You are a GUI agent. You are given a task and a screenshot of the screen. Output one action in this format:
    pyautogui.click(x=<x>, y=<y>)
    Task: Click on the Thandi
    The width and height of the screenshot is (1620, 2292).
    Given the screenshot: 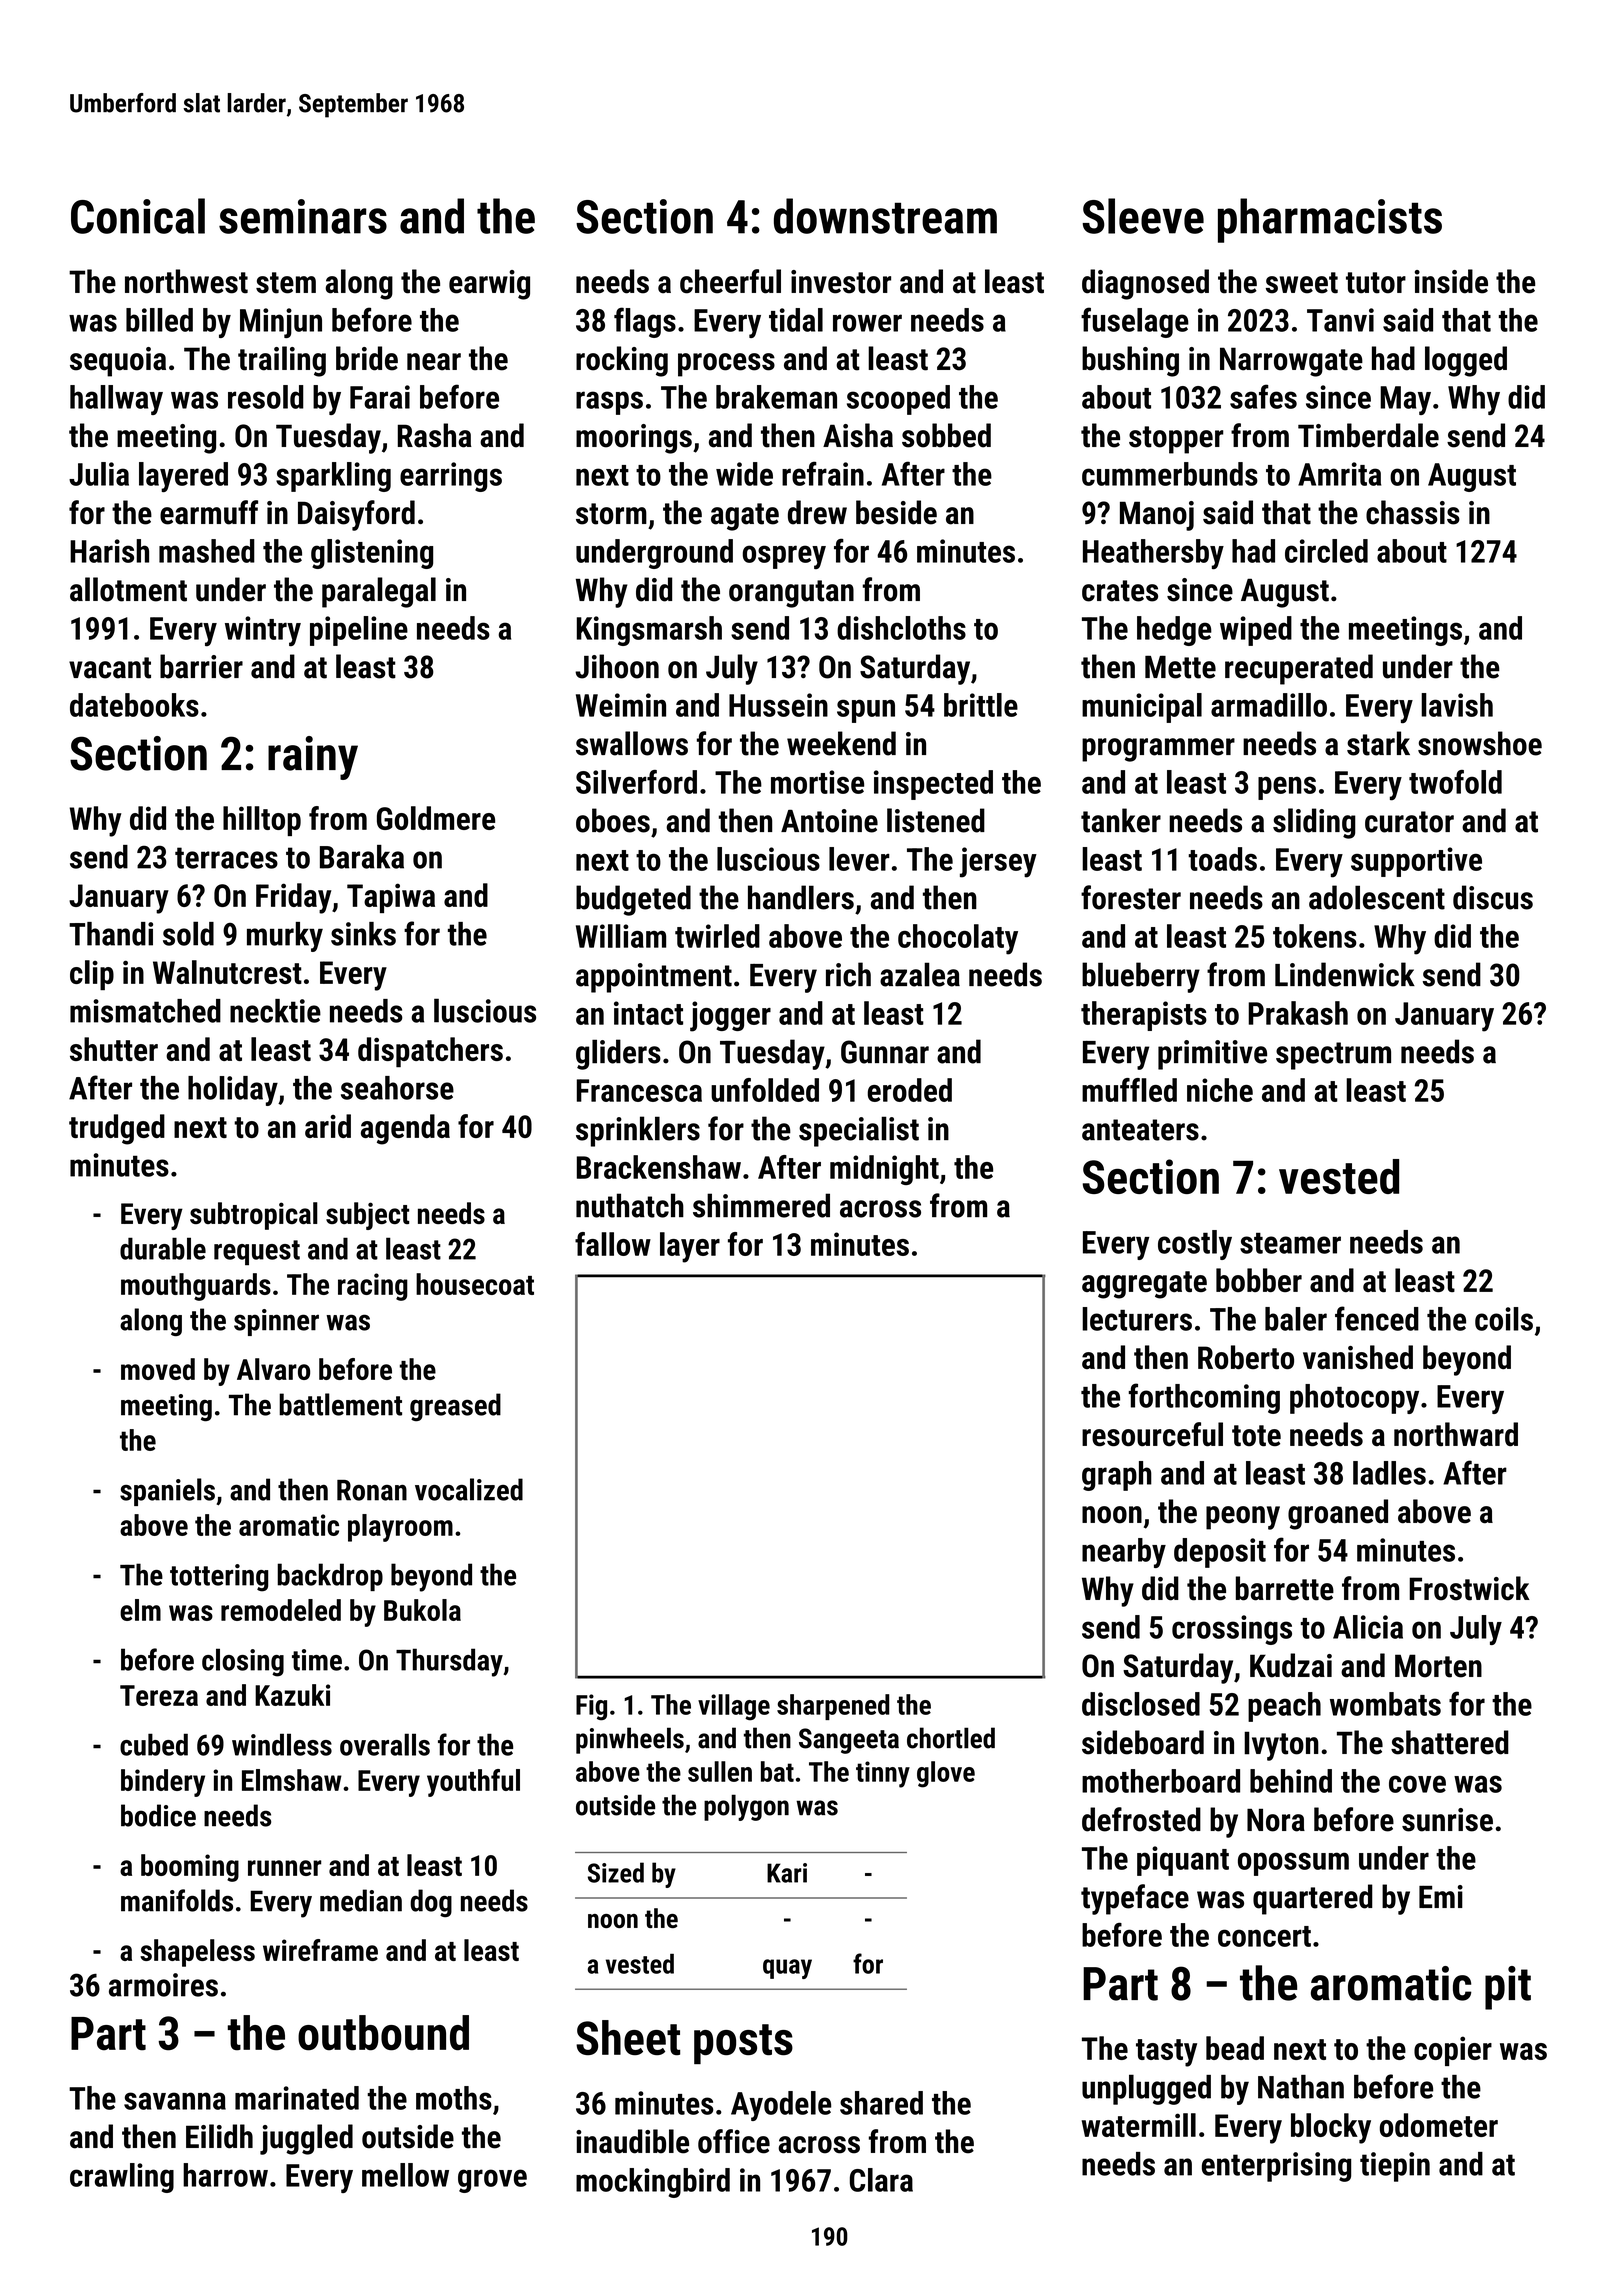 What is the action you would take?
    pyautogui.click(x=111, y=934)
